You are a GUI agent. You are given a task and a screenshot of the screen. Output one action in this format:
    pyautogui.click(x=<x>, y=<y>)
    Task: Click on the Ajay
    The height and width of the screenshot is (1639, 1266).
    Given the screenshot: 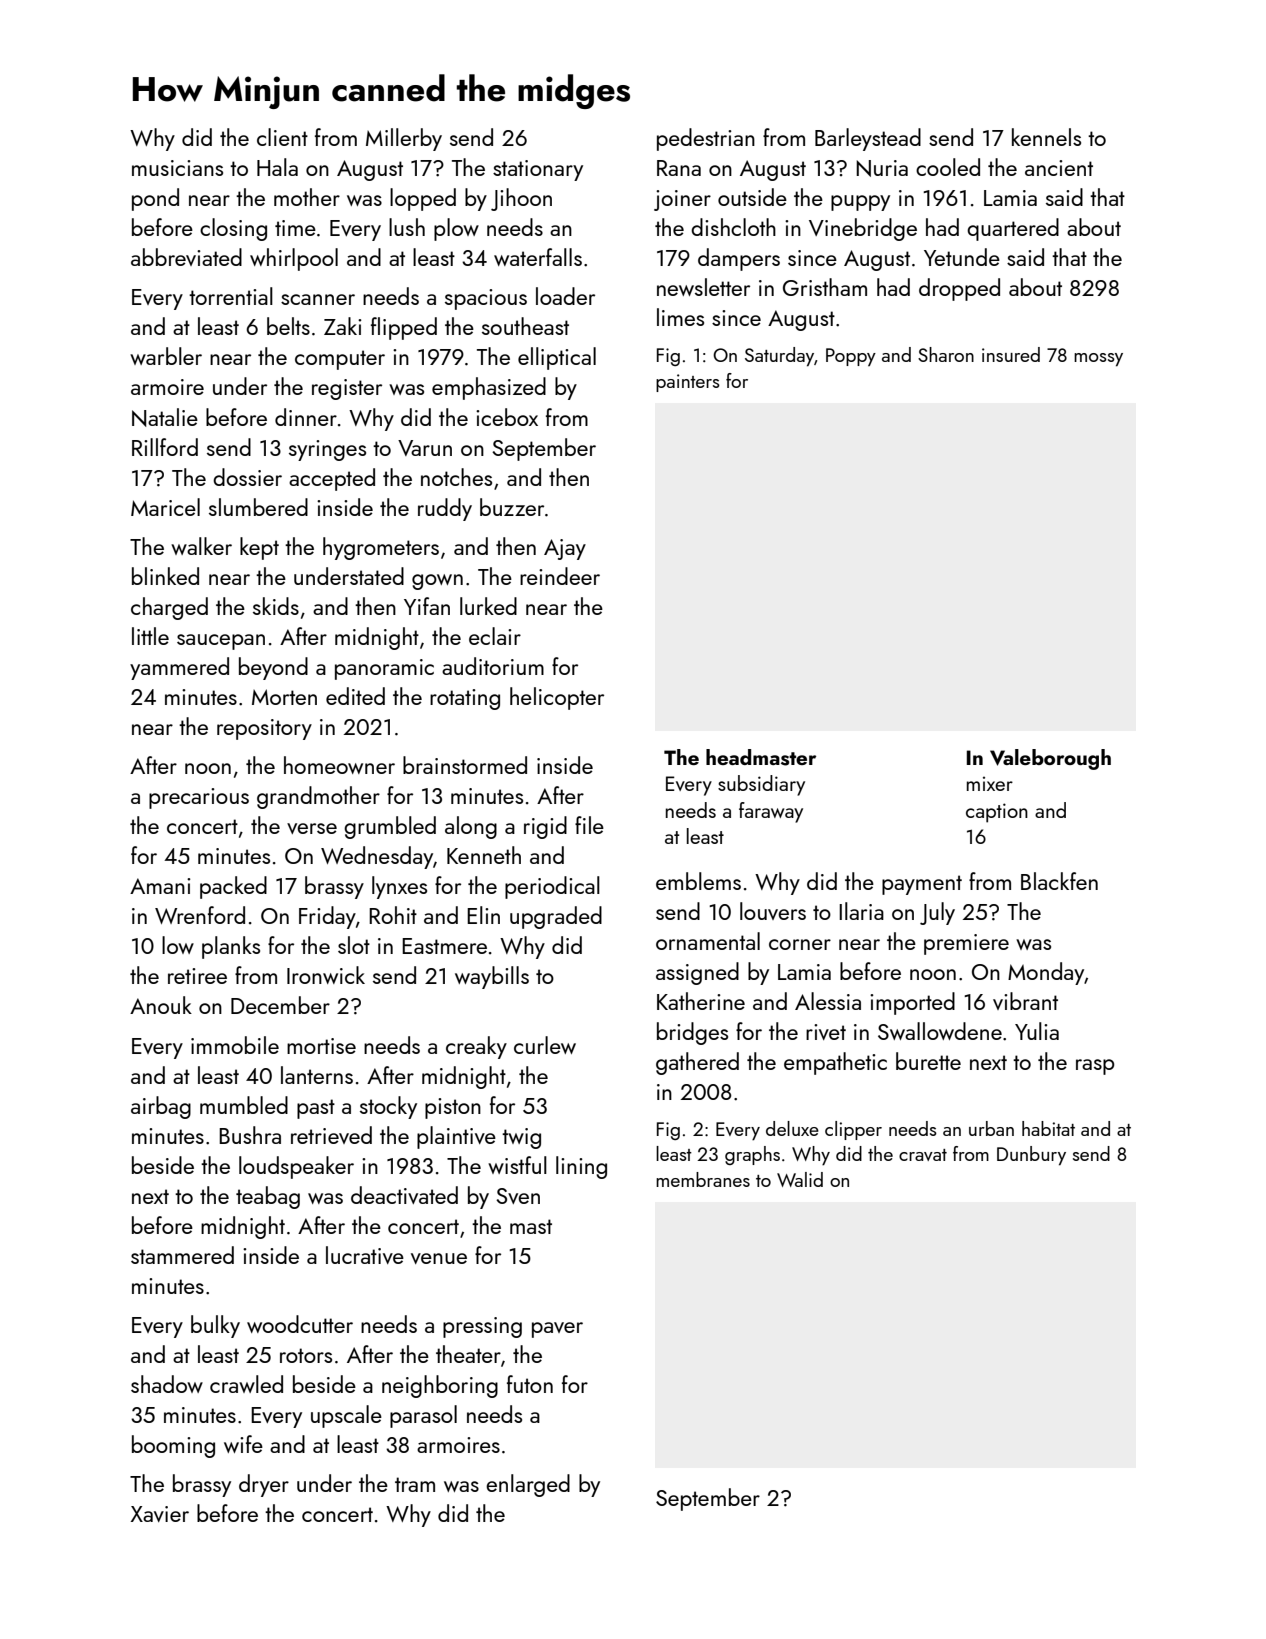 What is the action you would take?
    pyautogui.click(x=565, y=549)
